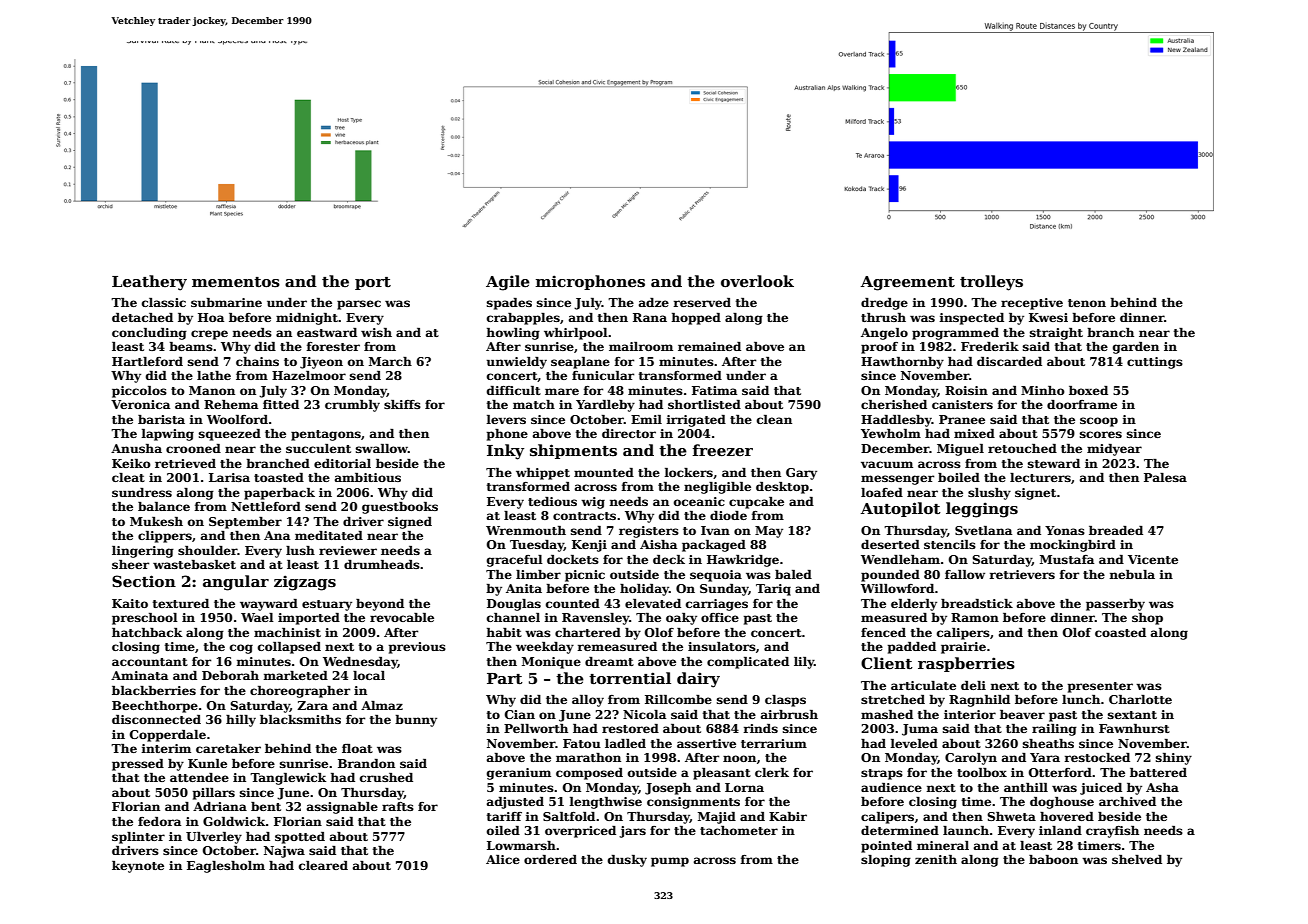 The height and width of the image is (924, 1308). Describe the element at coordinates (138, 867) in the image. I see `keynote` at that location.
